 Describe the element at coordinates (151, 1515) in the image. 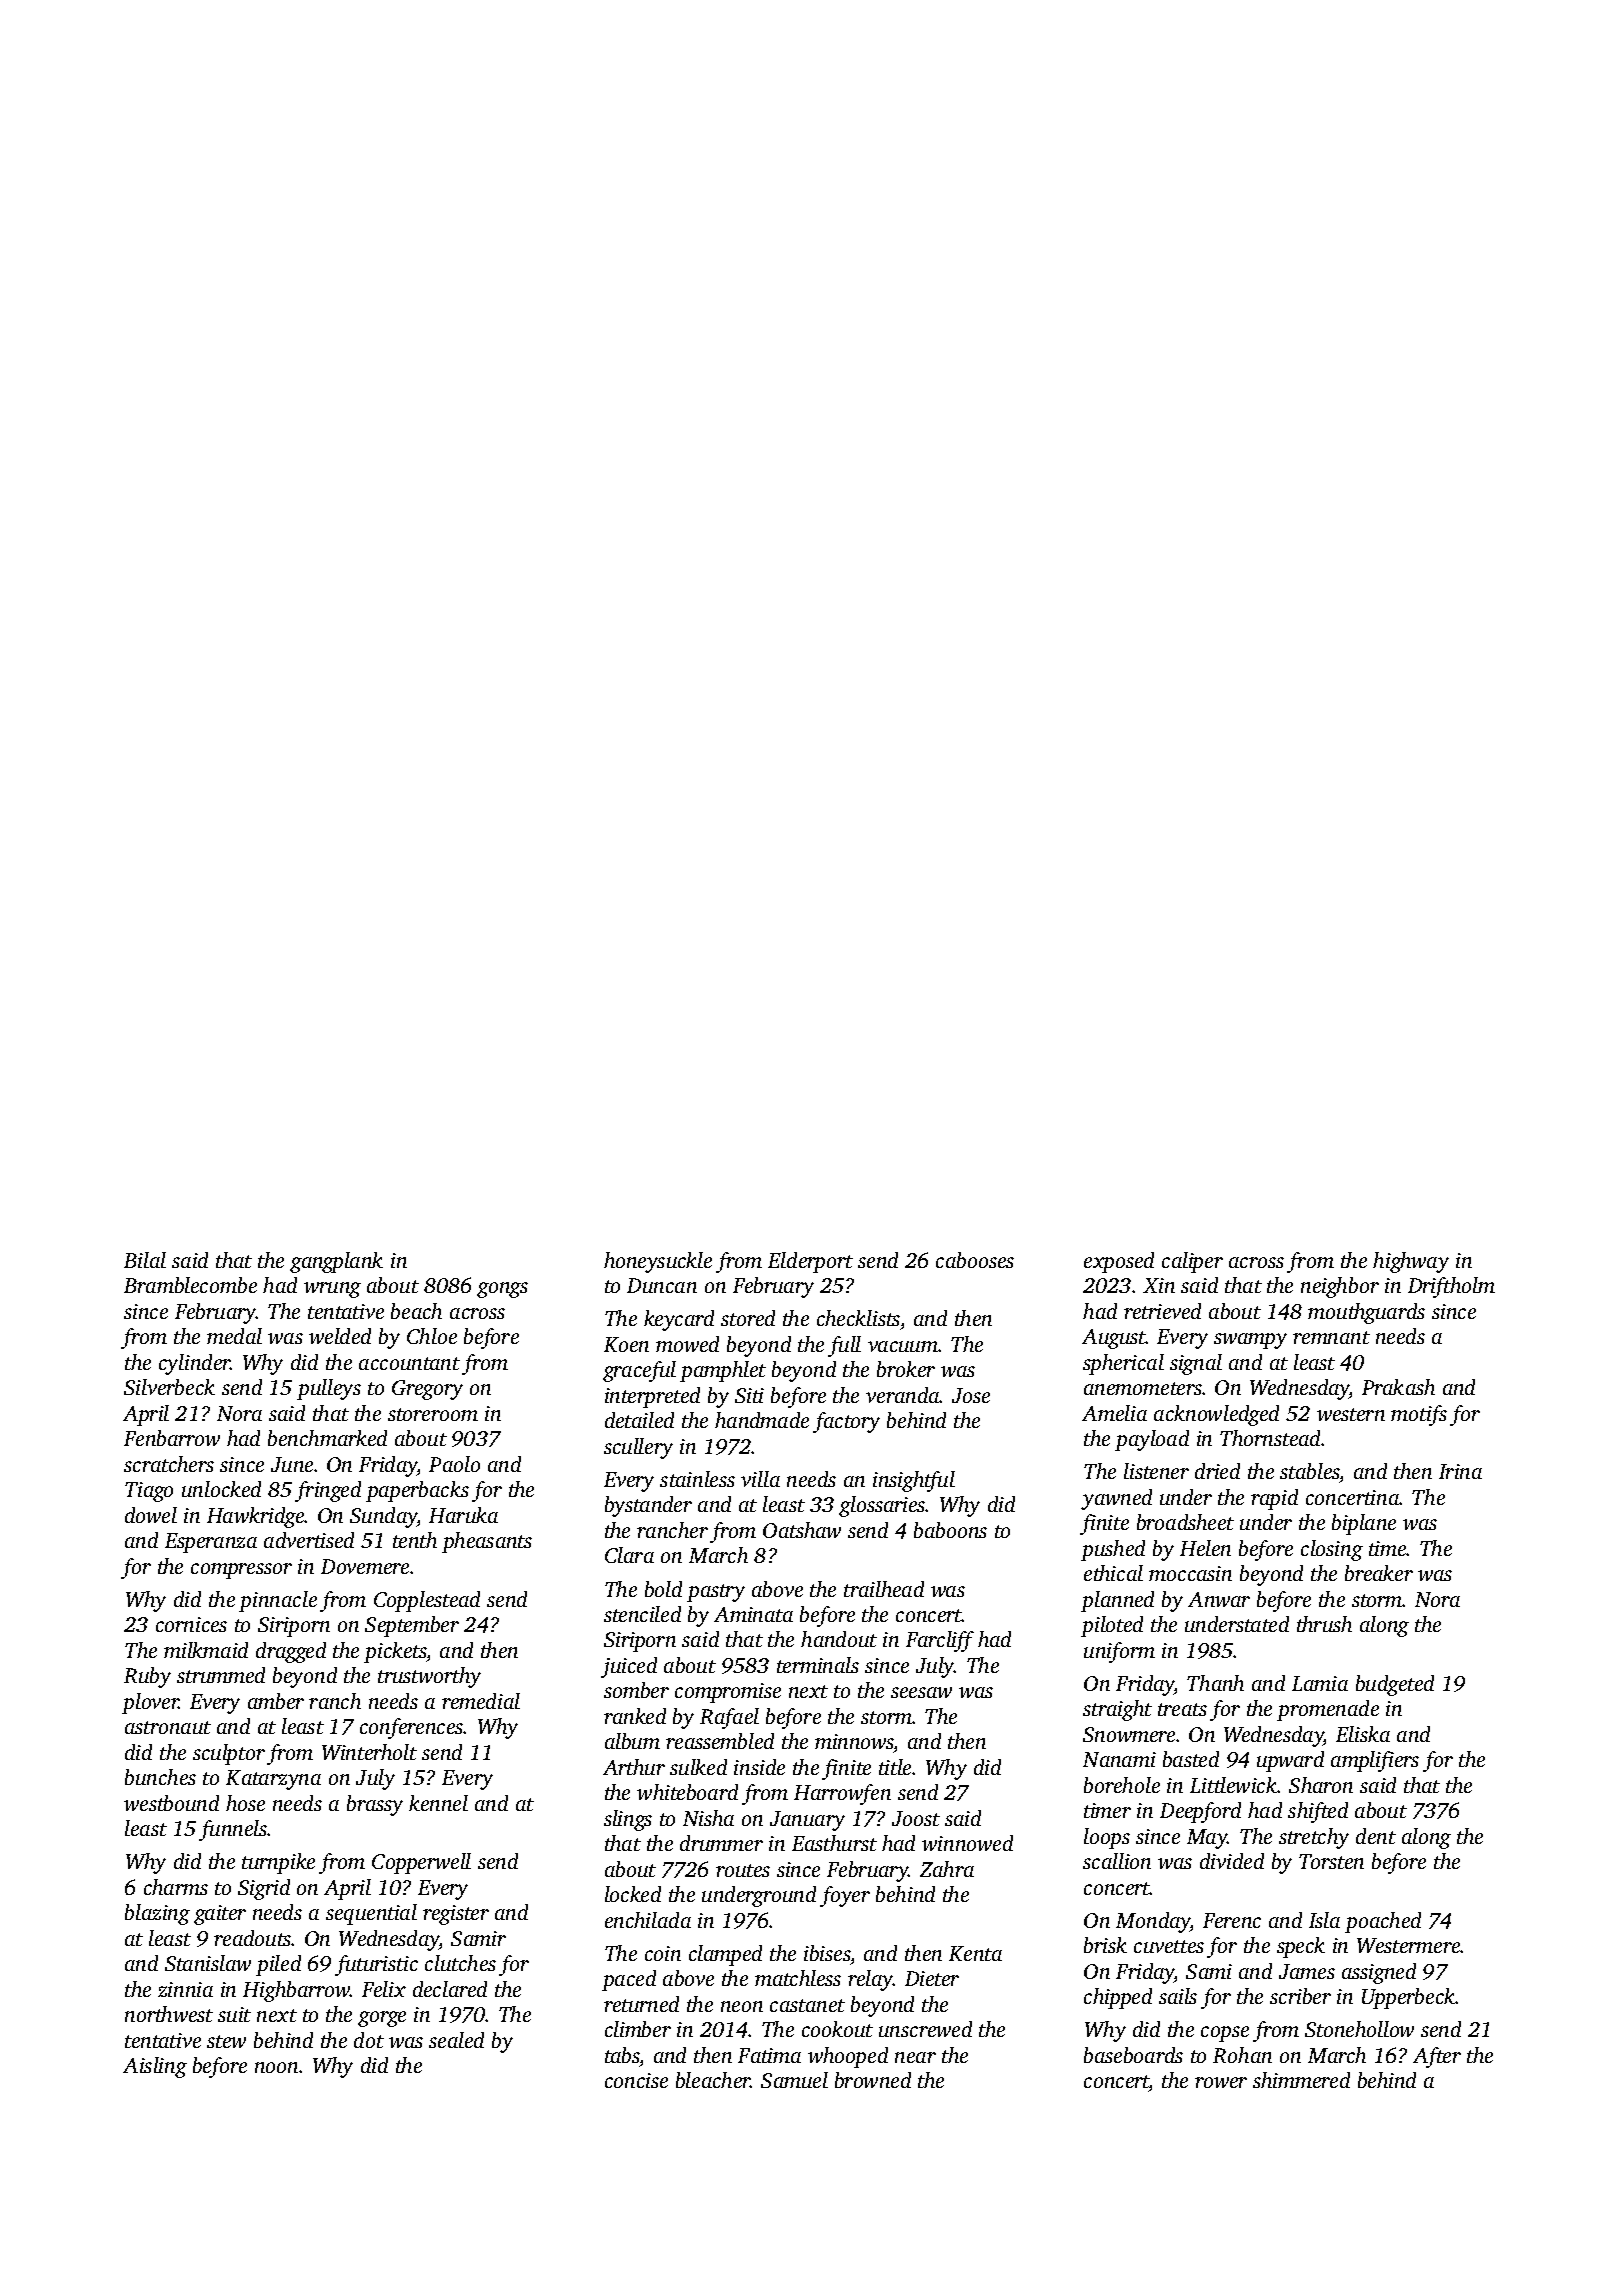

I see `dowel` at that location.
